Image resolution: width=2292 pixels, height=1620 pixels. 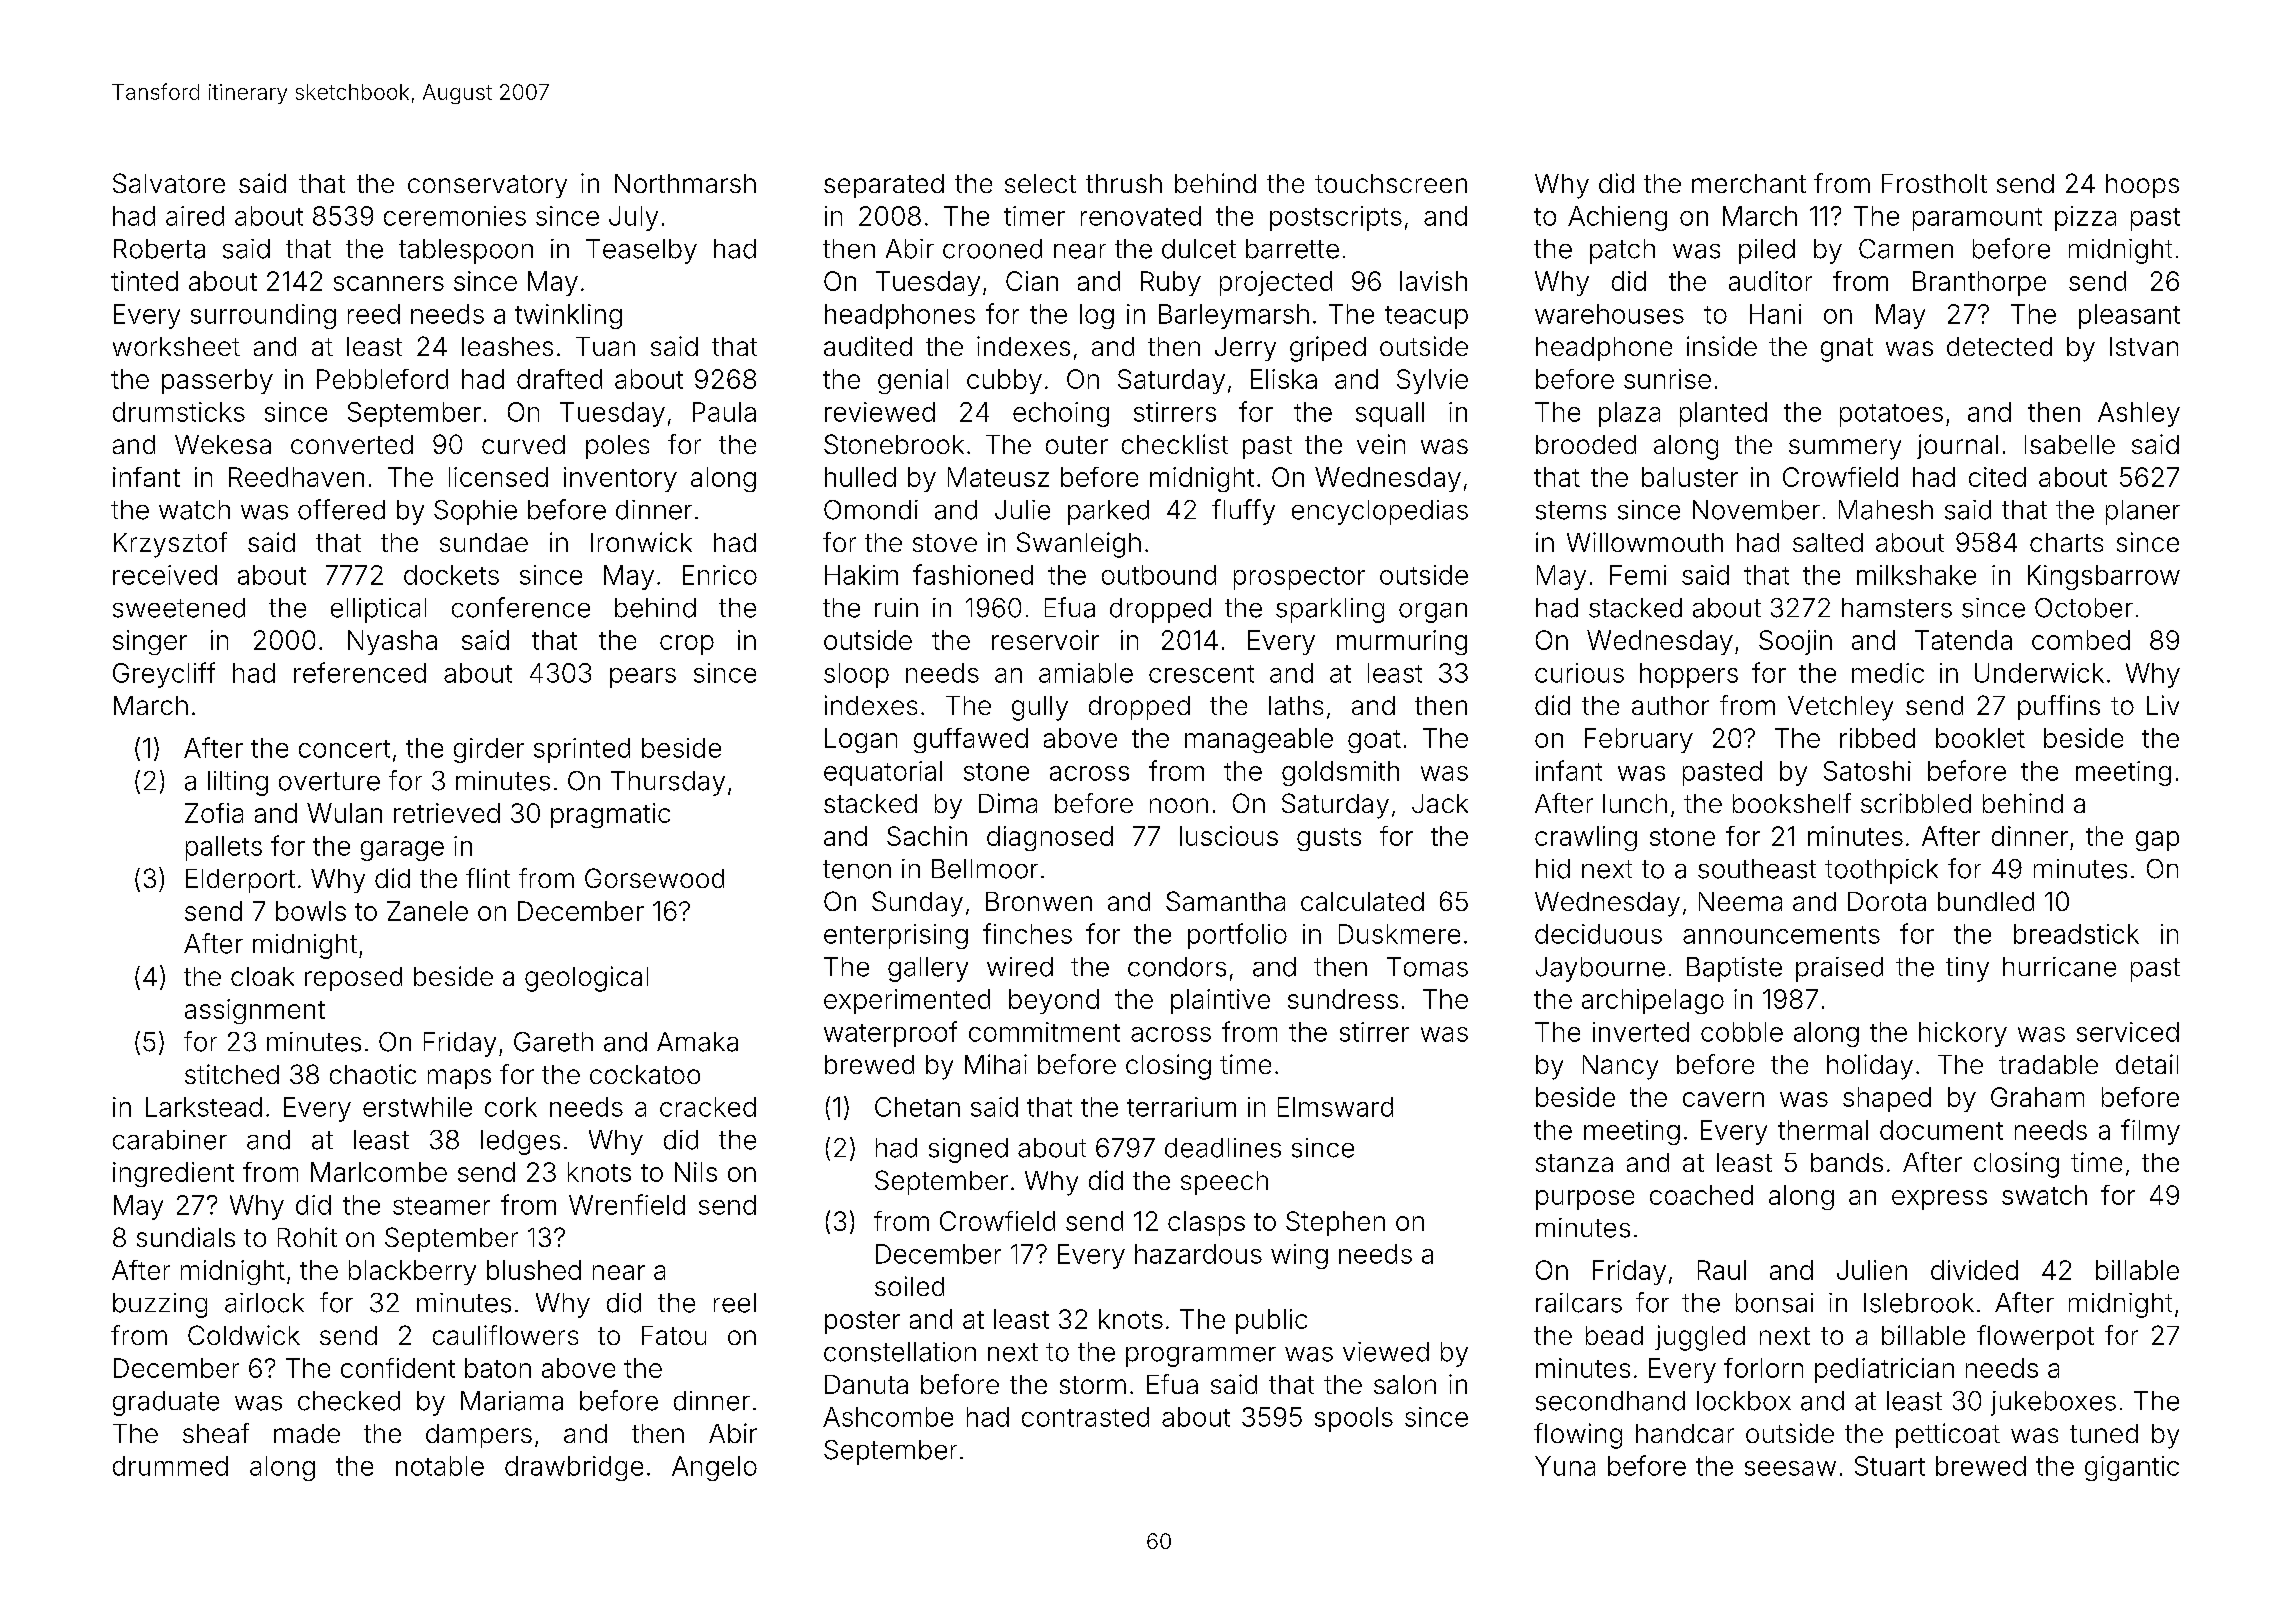 What do you see at coordinates (1974, 1270) in the document?
I see `divided` at bounding box center [1974, 1270].
